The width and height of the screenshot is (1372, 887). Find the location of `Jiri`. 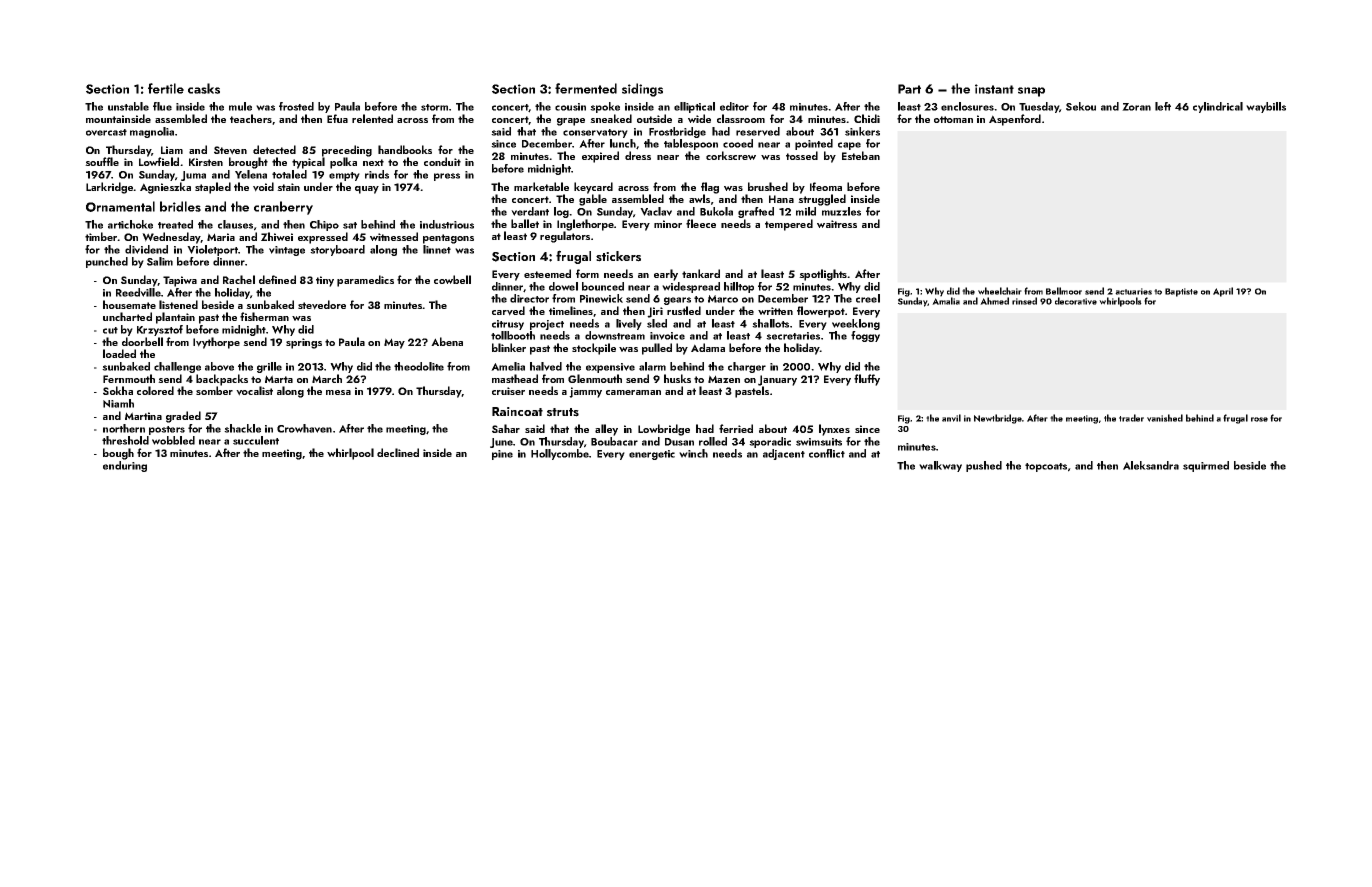

Jiri is located at coordinates (655, 312).
